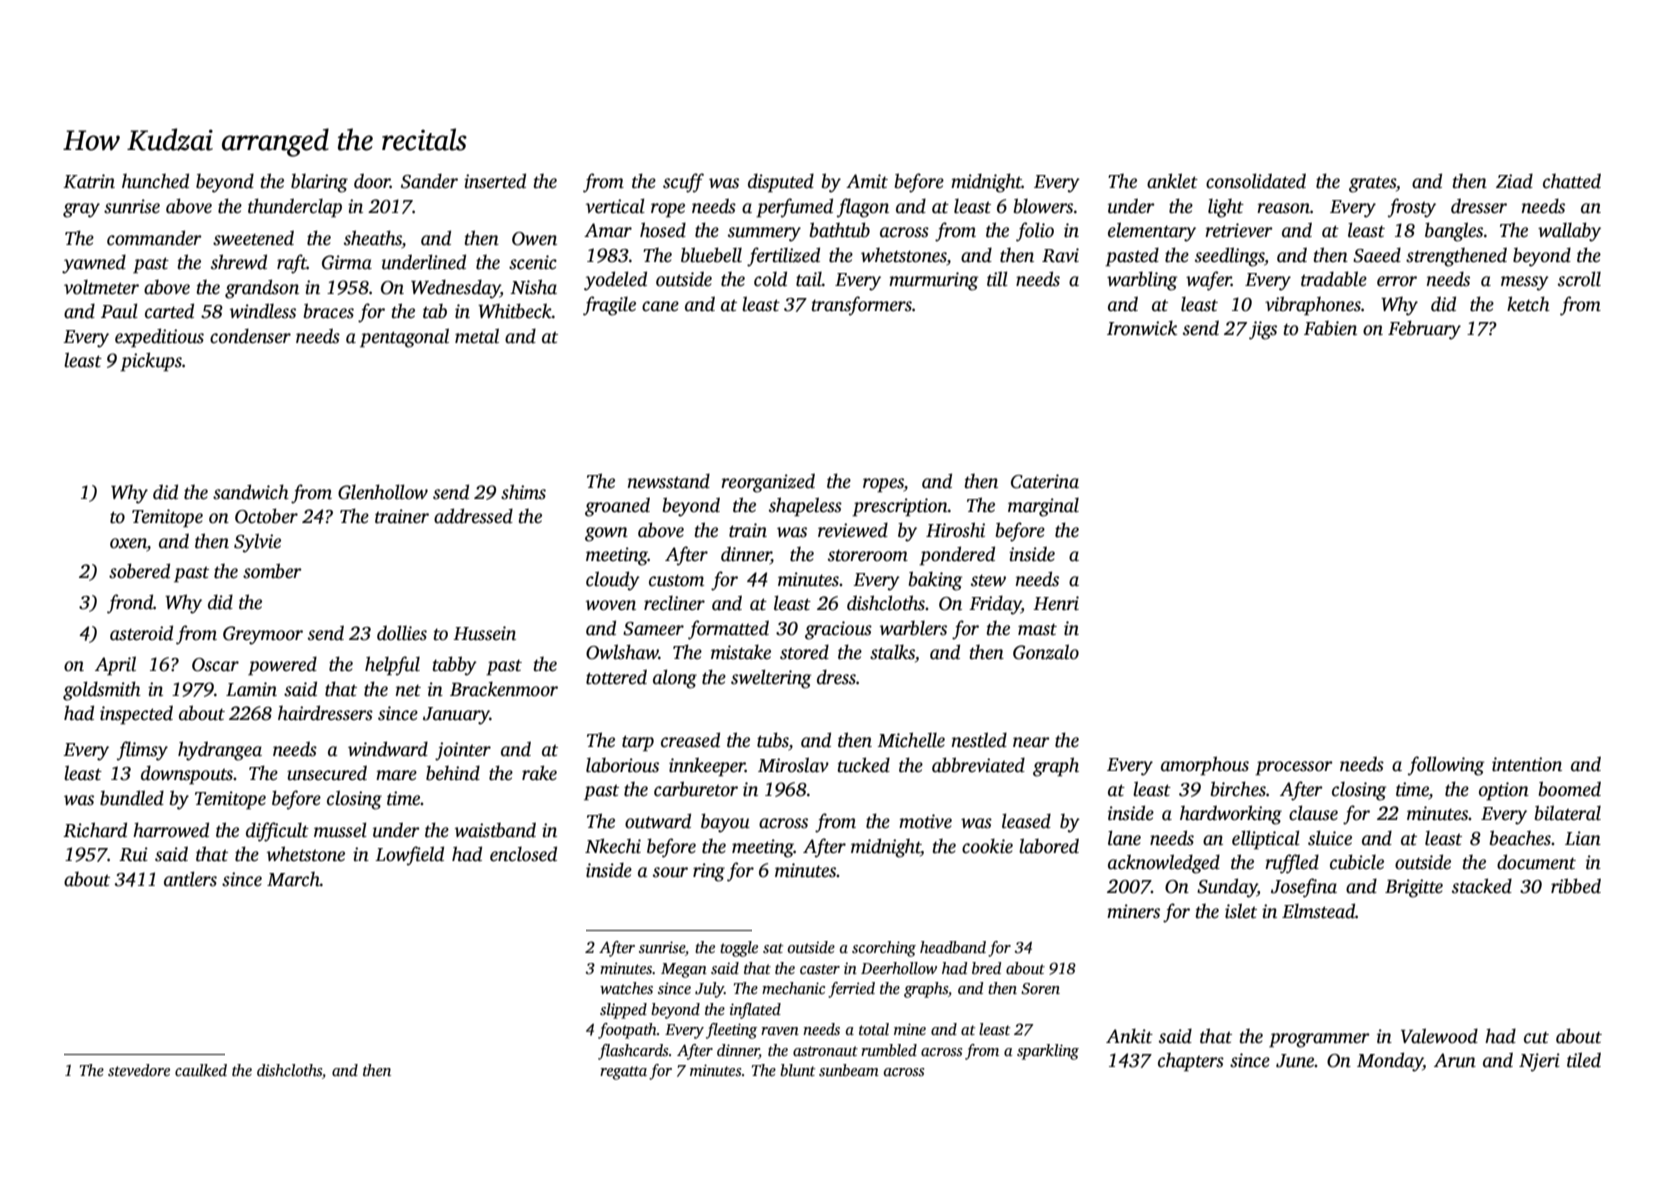 The width and height of the page is (1665, 1177). What do you see at coordinates (139, 1070) in the page?
I see `stevedore` at bounding box center [139, 1070].
